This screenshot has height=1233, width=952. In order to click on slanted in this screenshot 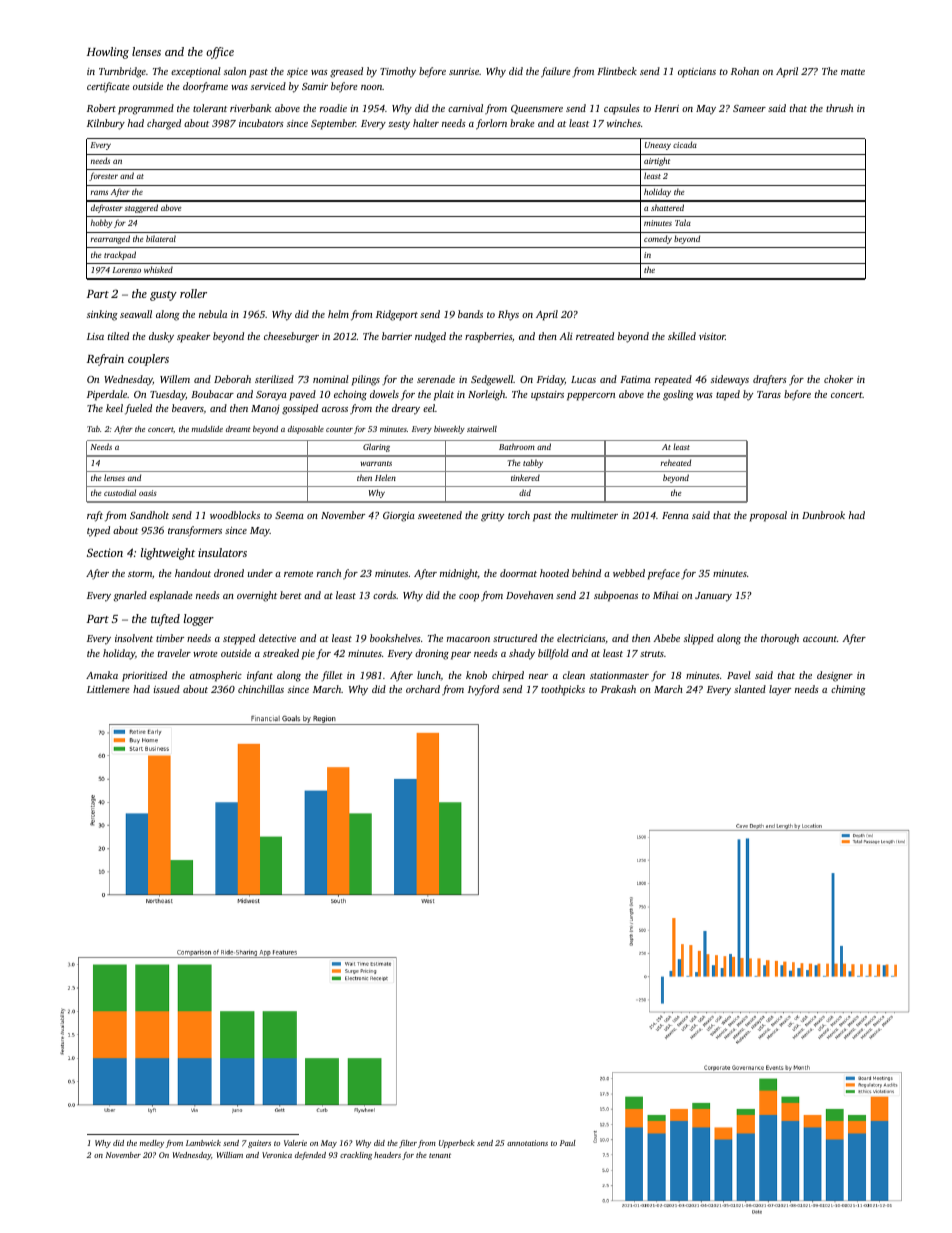, I will do `click(750, 689)`.
